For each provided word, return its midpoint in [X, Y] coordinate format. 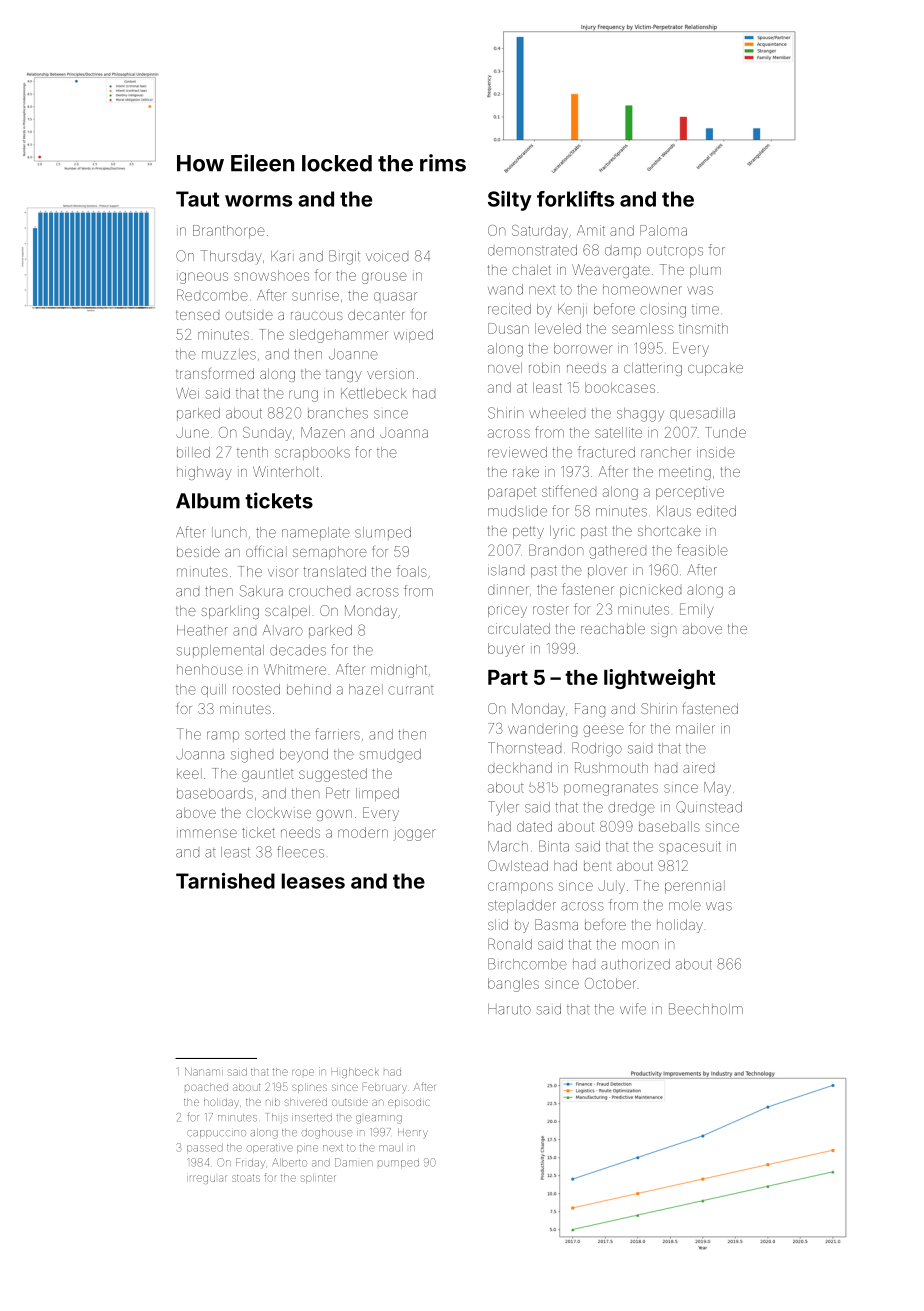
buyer [506, 650]
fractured [606, 452]
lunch [229, 532]
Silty [510, 201]
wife [633, 1009]
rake [526, 472]
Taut [197, 199]
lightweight [659, 679]
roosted [256, 689]
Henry [413, 1132]
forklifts [575, 199]
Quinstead [709, 807]
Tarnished [225, 881]
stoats [246, 1178]
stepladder [522, 906]
